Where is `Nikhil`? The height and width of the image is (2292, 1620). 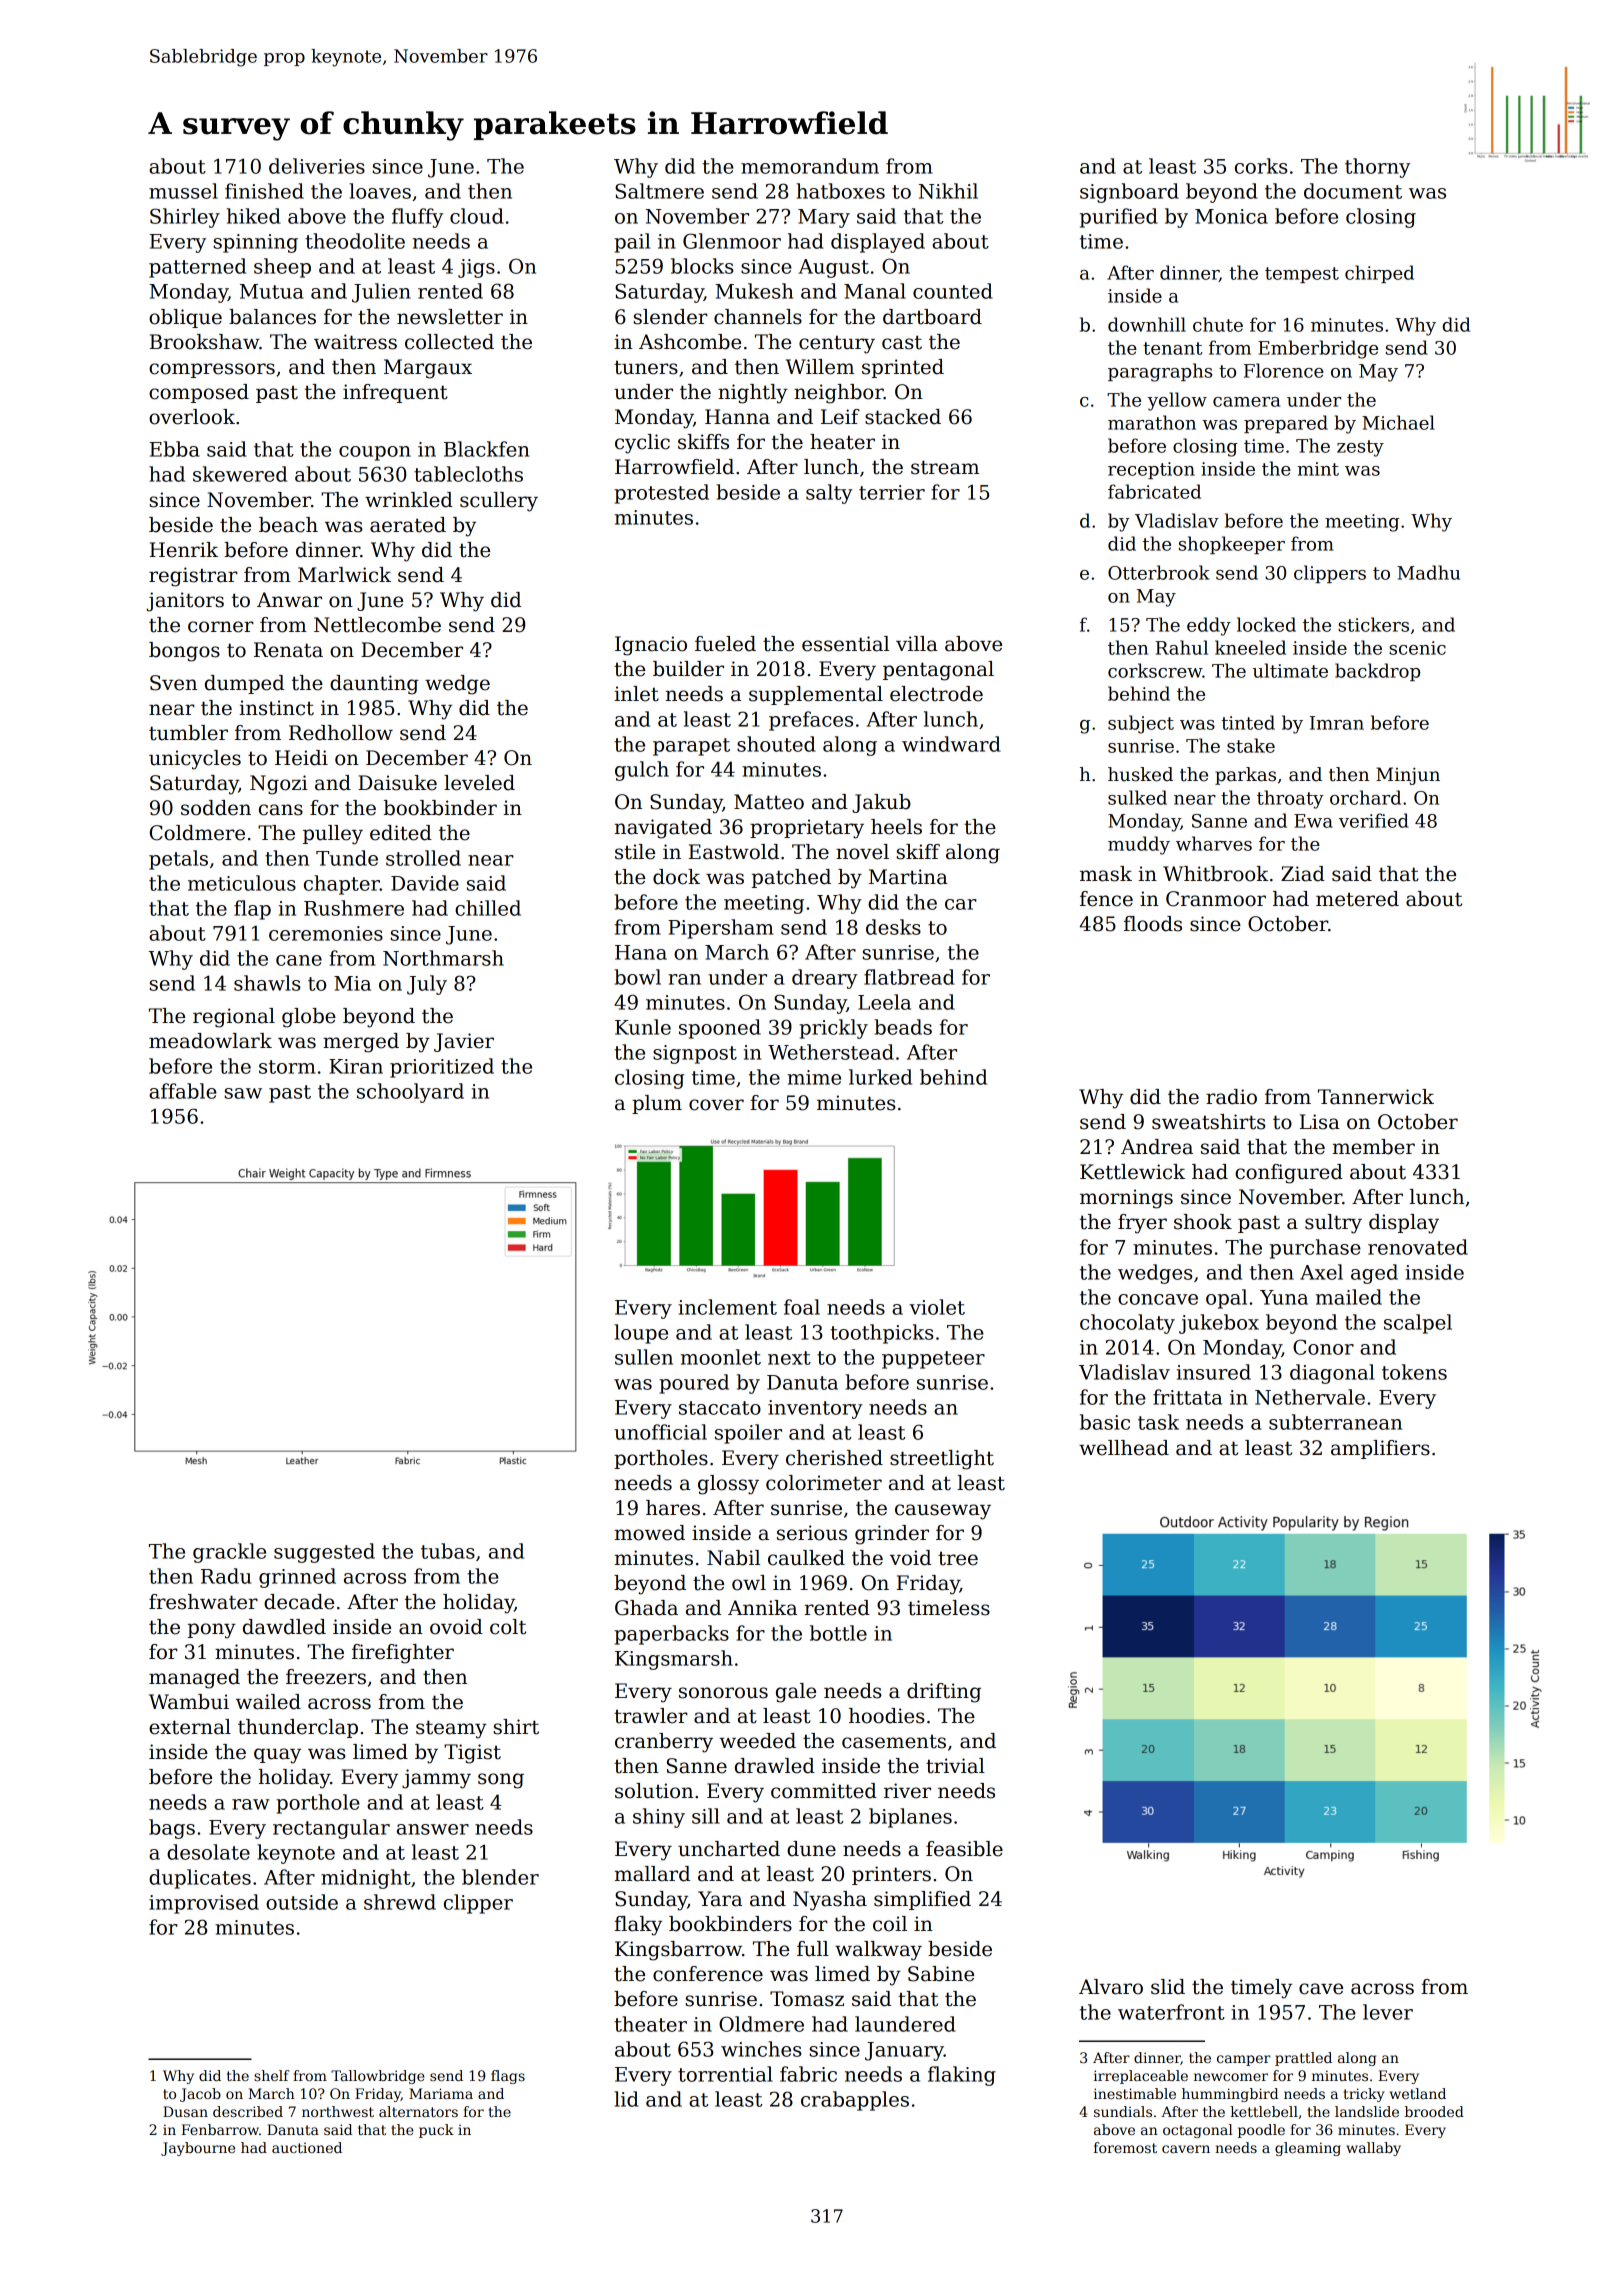
Nikhil is located at coordinates (948, 191).
